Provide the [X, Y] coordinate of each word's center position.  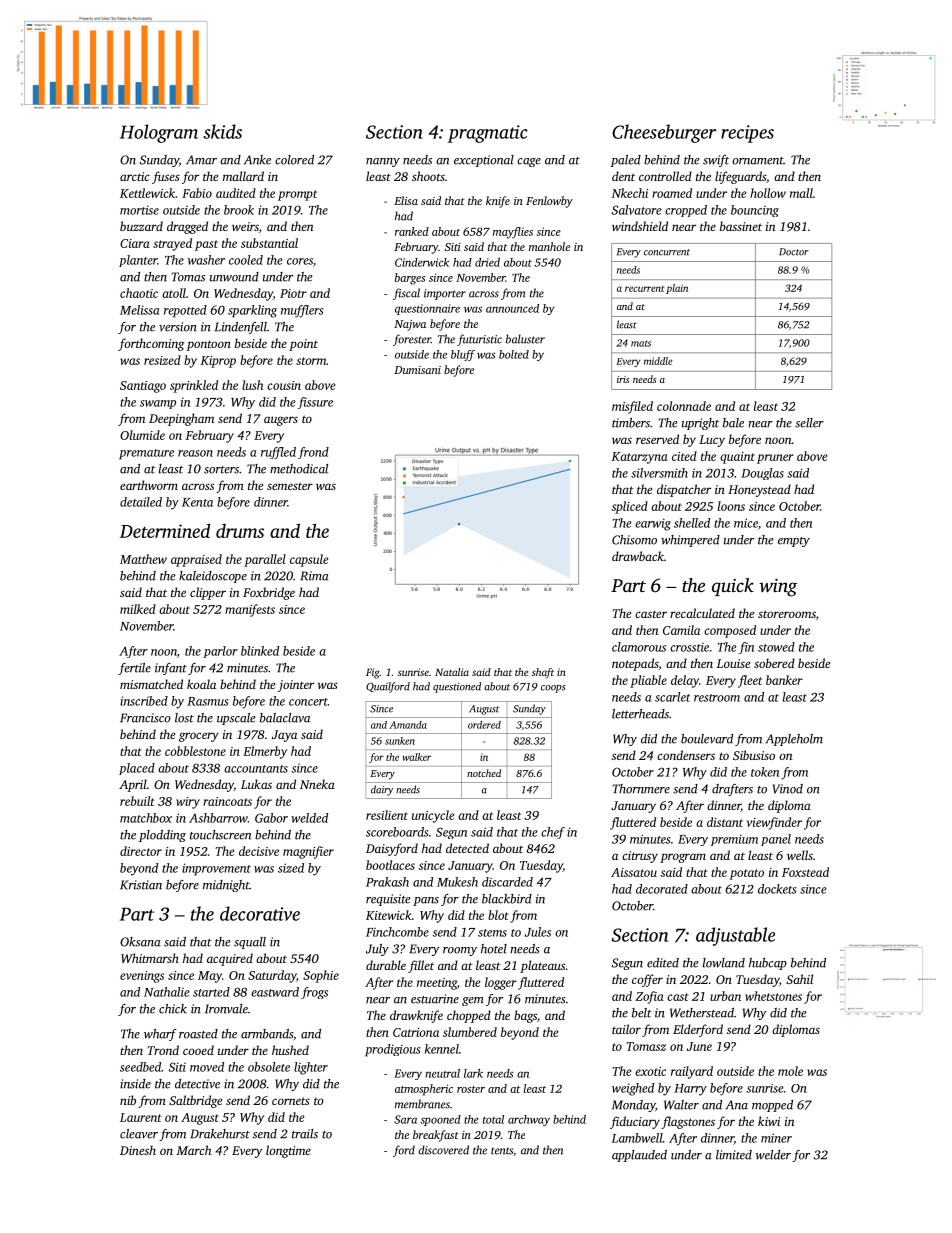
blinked [260, 651]
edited [663, 963]
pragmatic [488, 134]
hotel [494, 949]
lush [252, 385]
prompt [297, 195]
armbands [267, 1034]
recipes [747, 134]
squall [250, 943]
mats [641, 343]
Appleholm [794, 740]
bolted [514, 354]
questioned [457, 687]
